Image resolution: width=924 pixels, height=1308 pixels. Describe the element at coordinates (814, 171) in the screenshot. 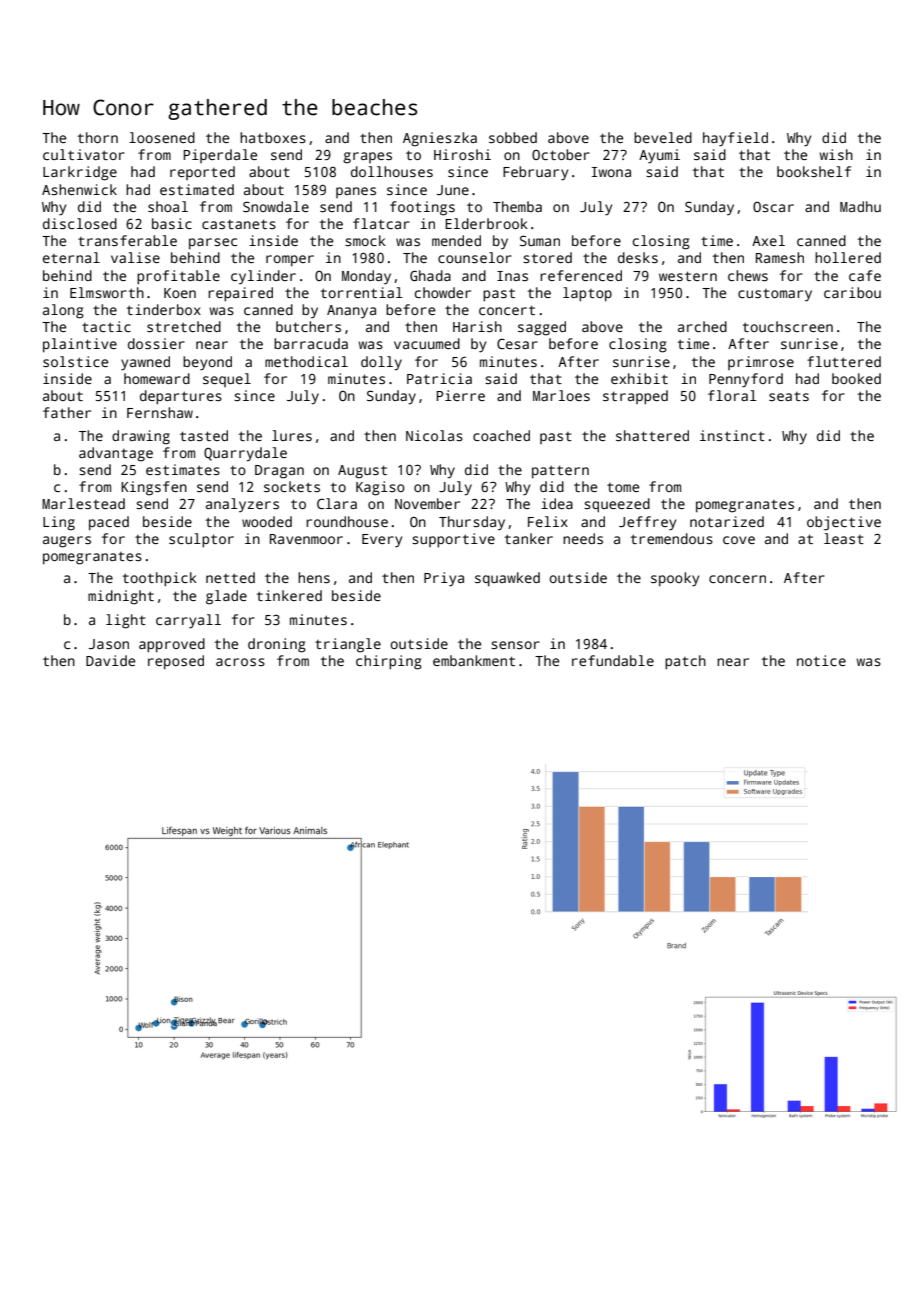

I see `bookshelf` at that location.
